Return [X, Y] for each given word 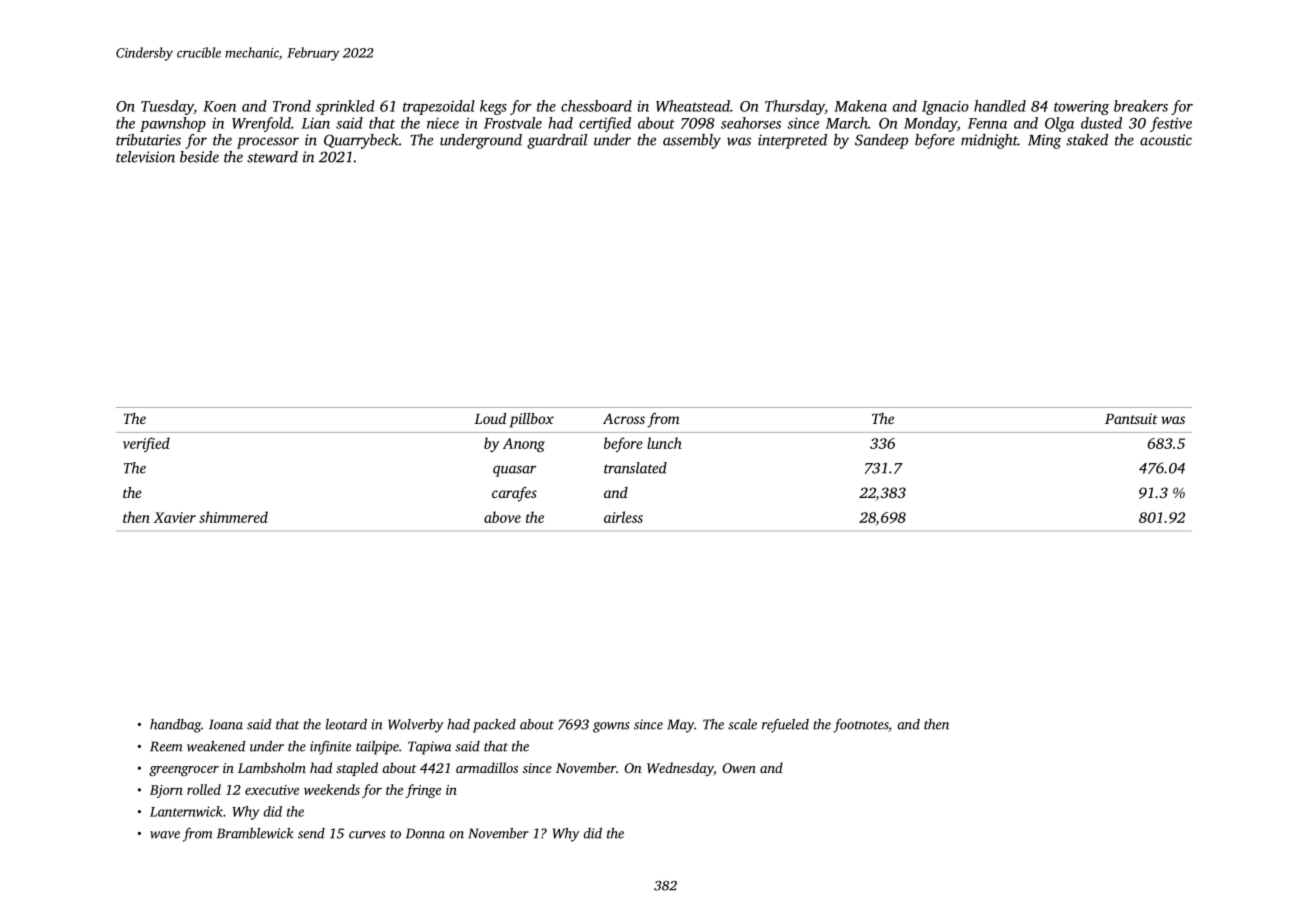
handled [1000, 106]
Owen [739, 768]
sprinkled [345, 107]
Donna [425, 833]
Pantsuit [1131, 418]
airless [623, 517]
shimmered [233, 517]
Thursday [795, 107]
